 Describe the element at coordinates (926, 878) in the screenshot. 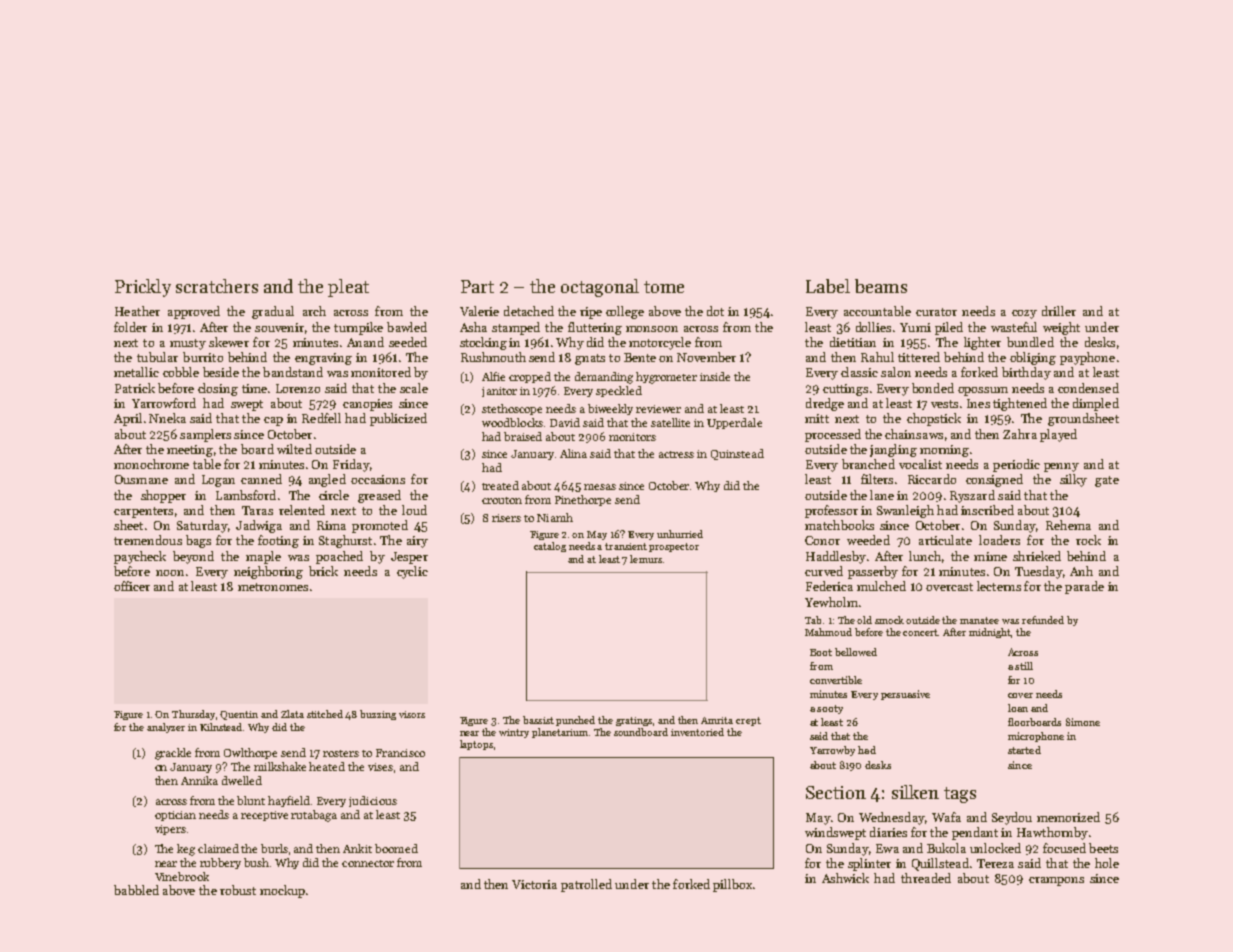

I see `threaded` at that location.
